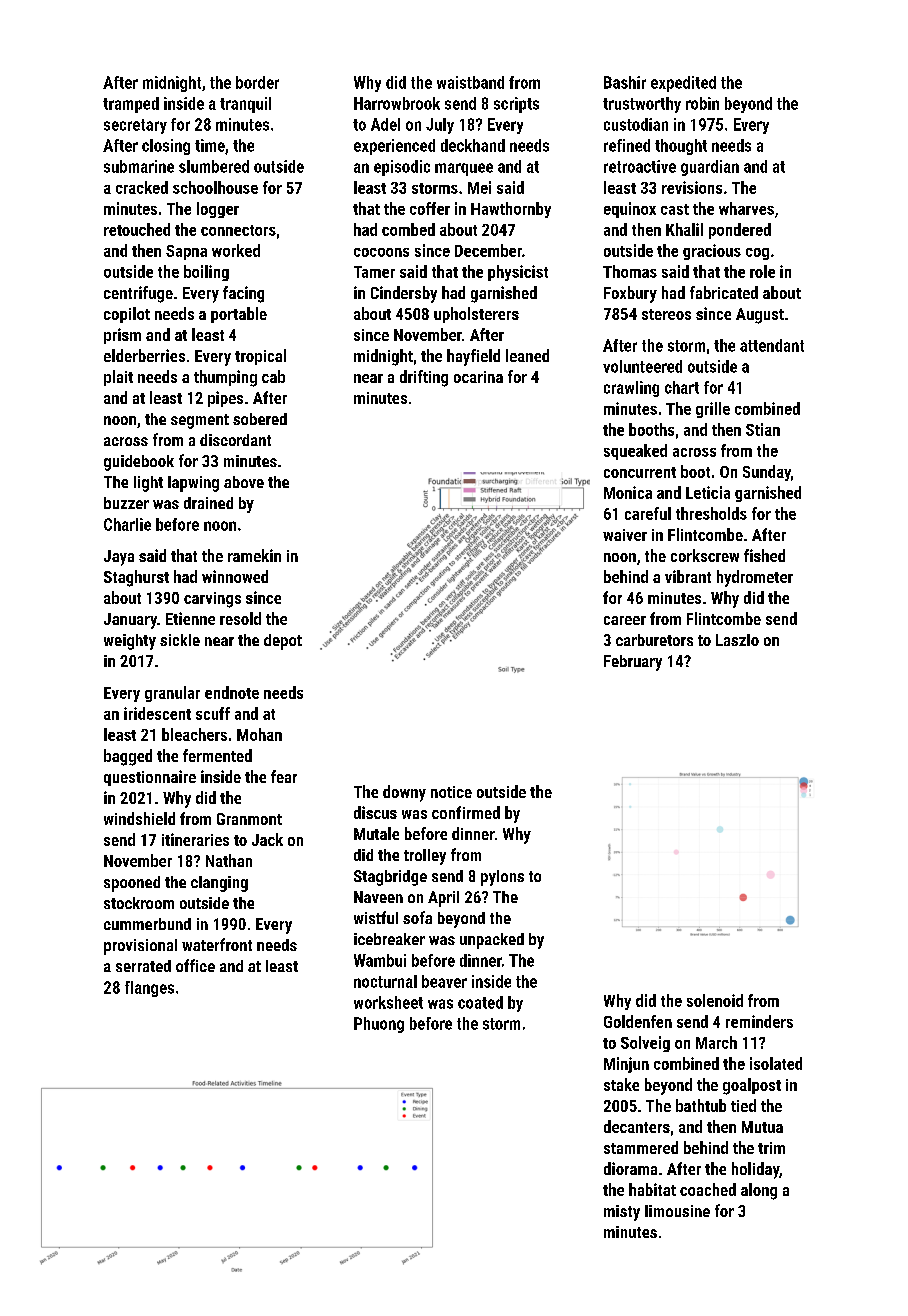 This screenshot has height=1316, width=908. I want to click on expedited, so click(683, 84).
